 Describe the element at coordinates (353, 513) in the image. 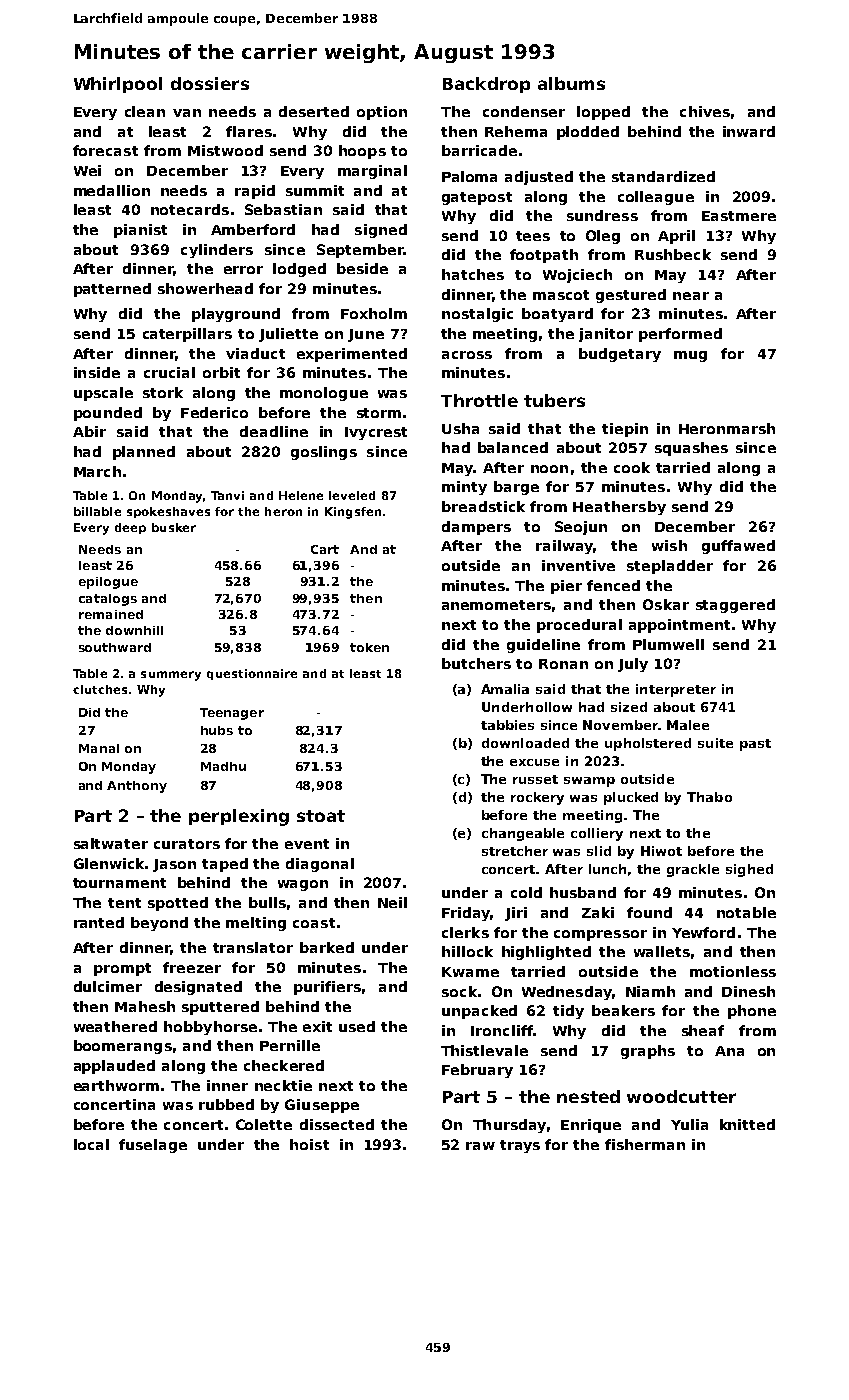

I see `Kingsfen` at that location.
